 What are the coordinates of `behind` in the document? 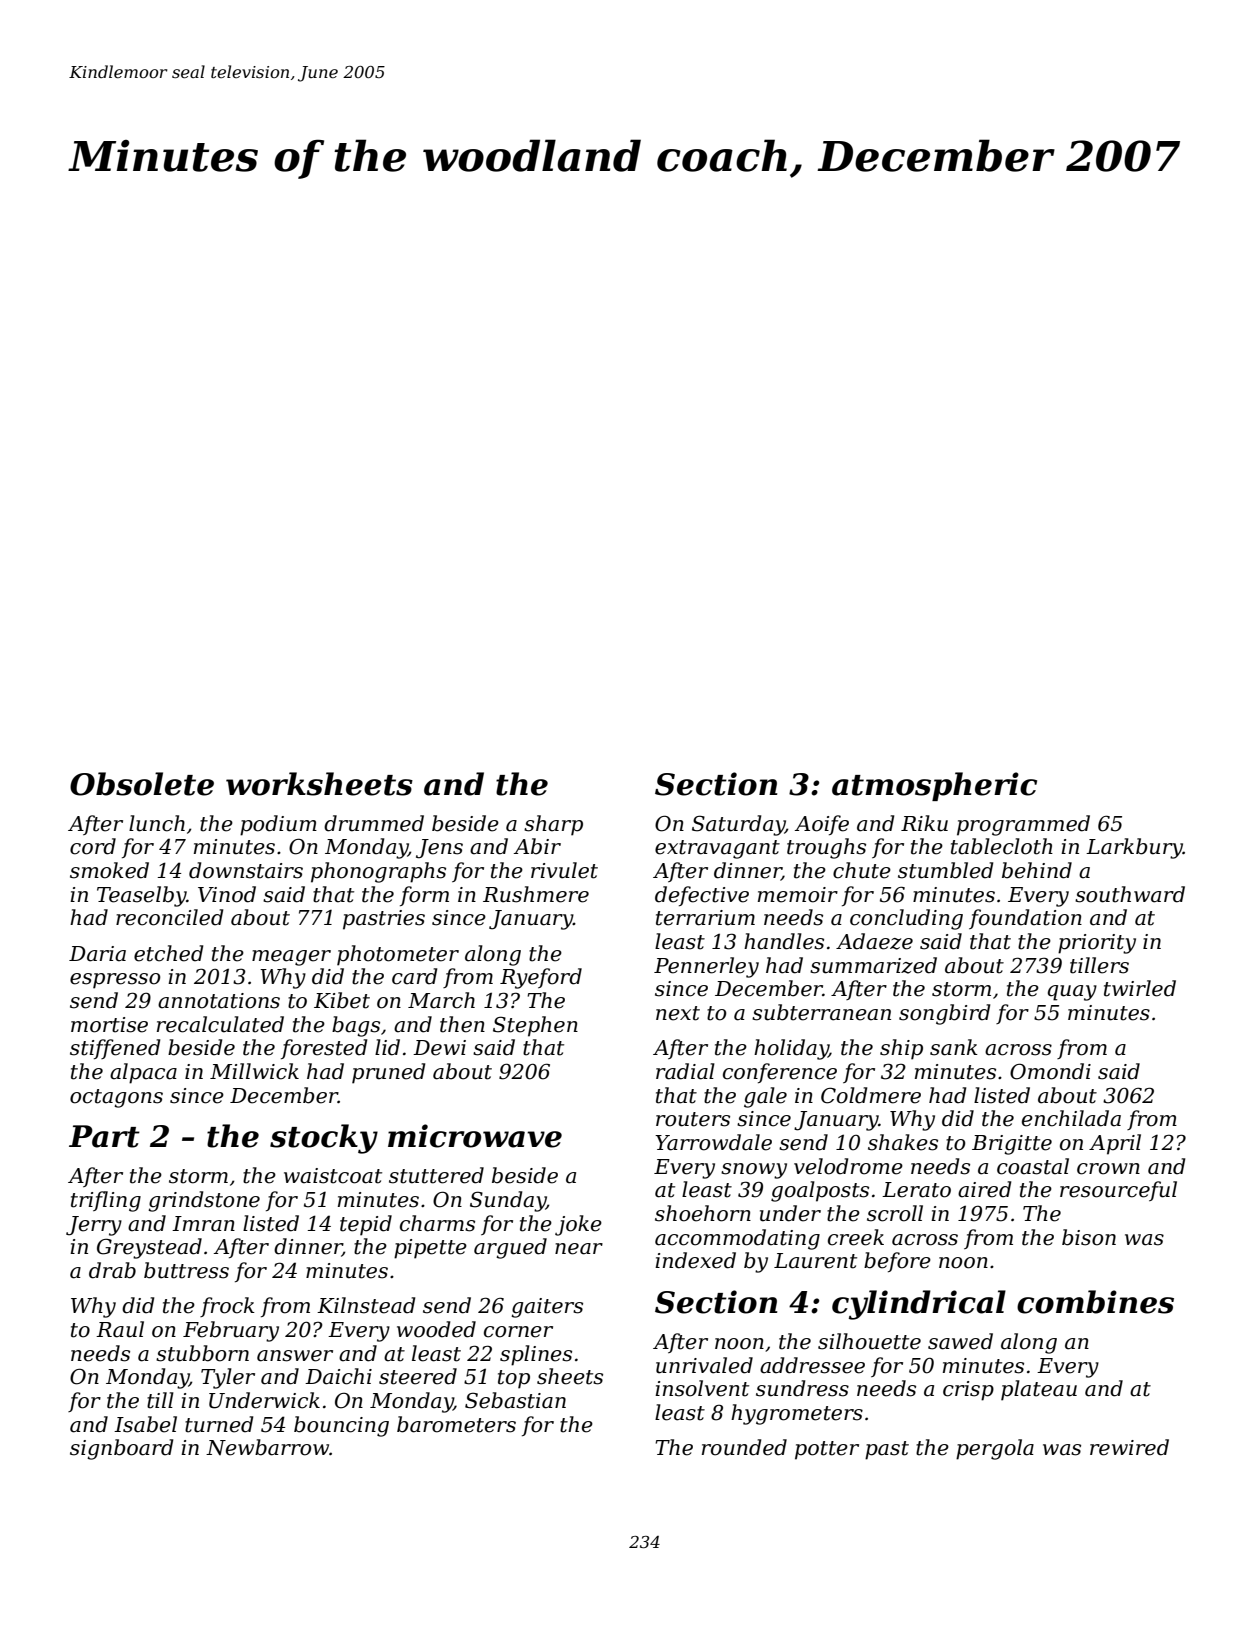 It's located at (1037, 870).
